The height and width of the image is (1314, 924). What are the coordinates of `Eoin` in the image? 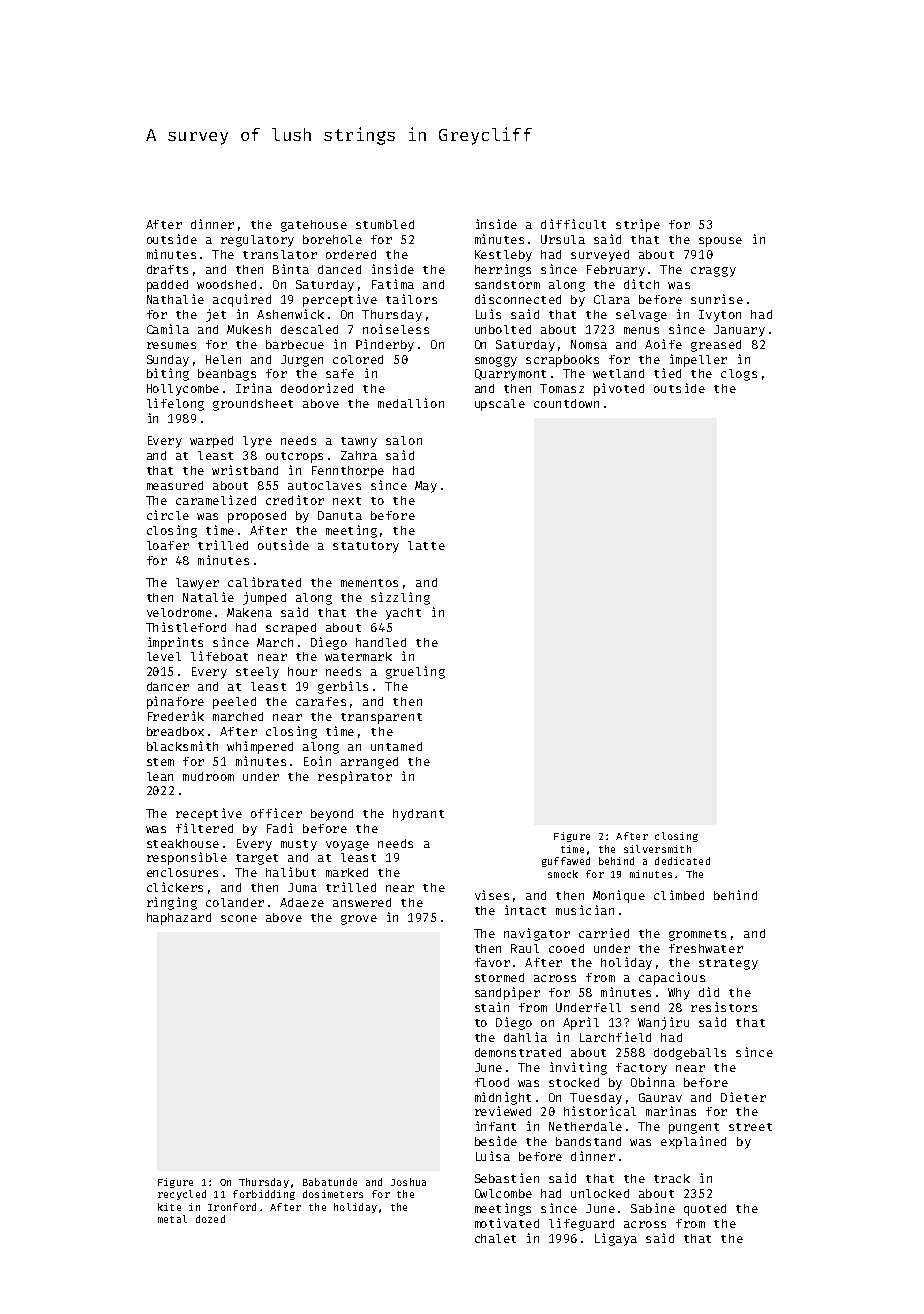 It's located at (317, 761).
